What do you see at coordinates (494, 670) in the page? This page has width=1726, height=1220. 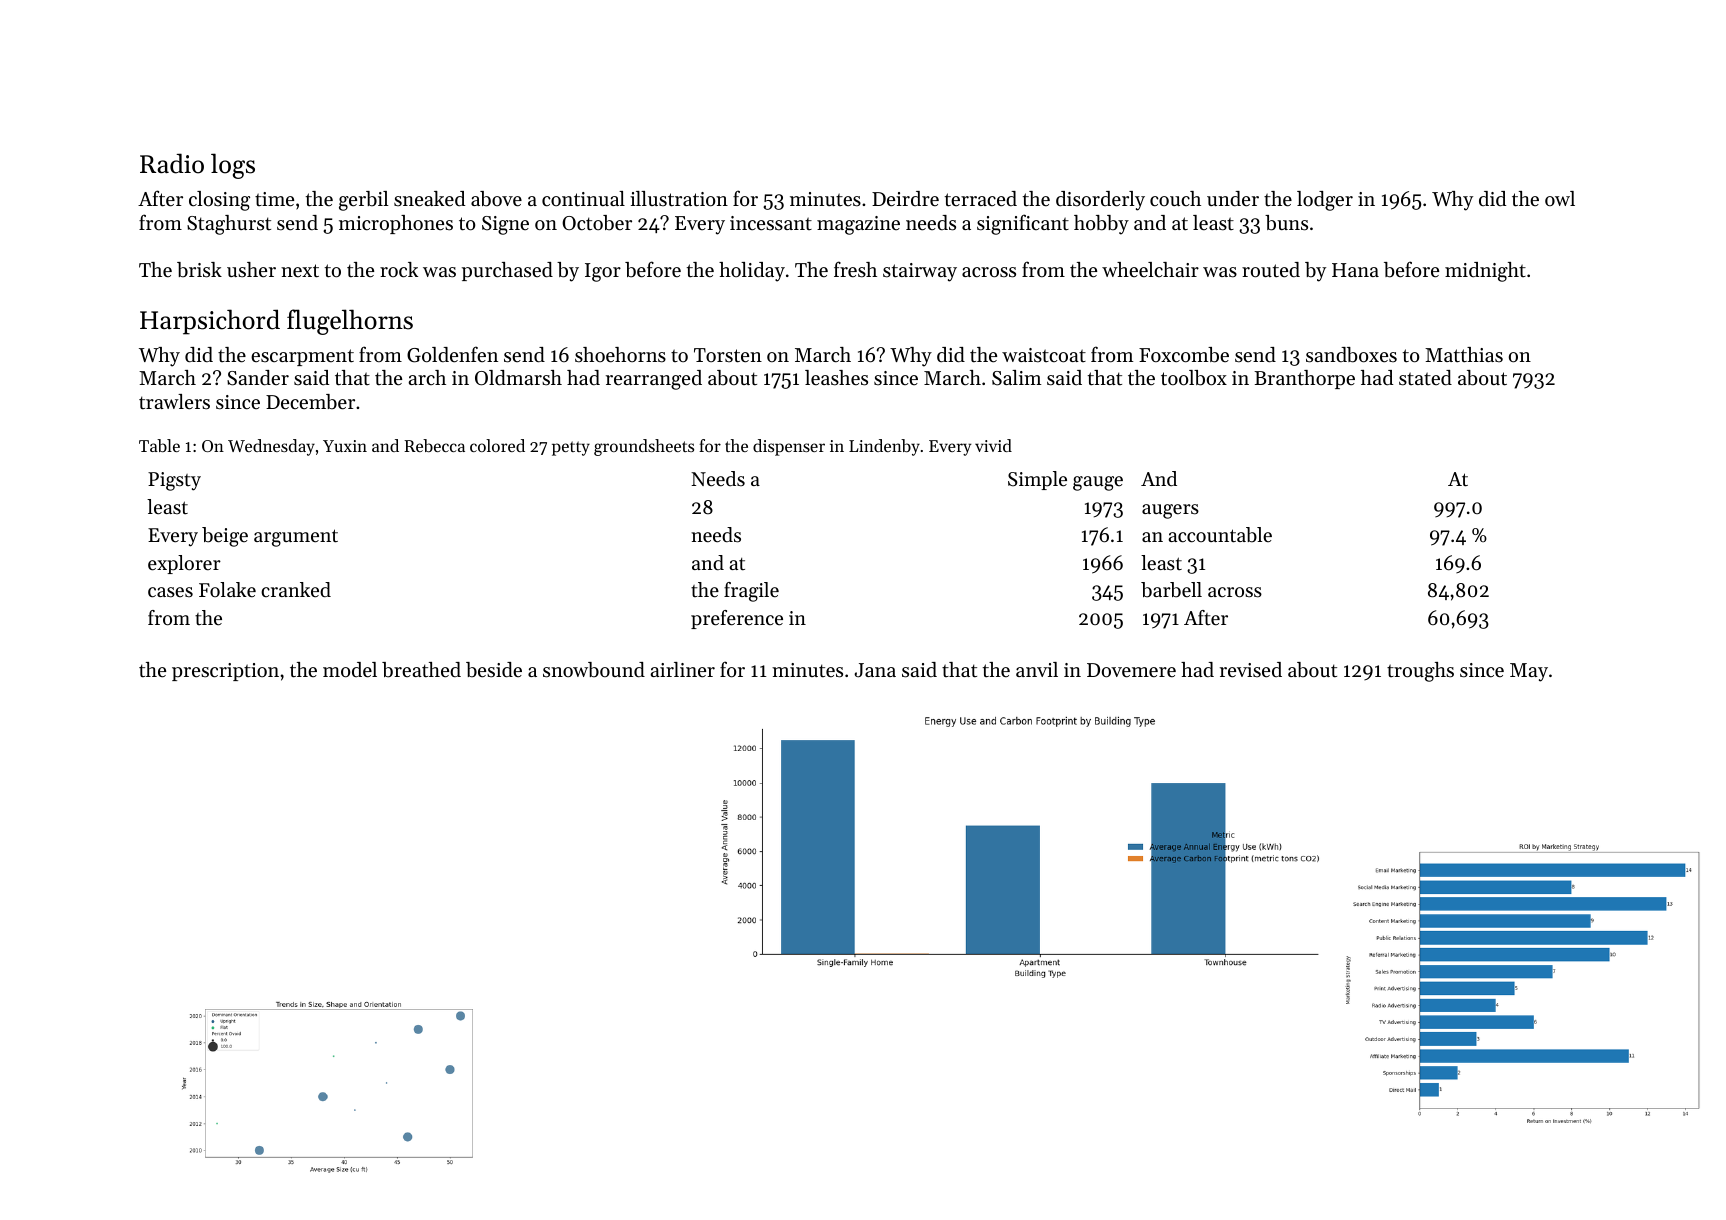 I see `beside` at bounding box center [494, 670].
